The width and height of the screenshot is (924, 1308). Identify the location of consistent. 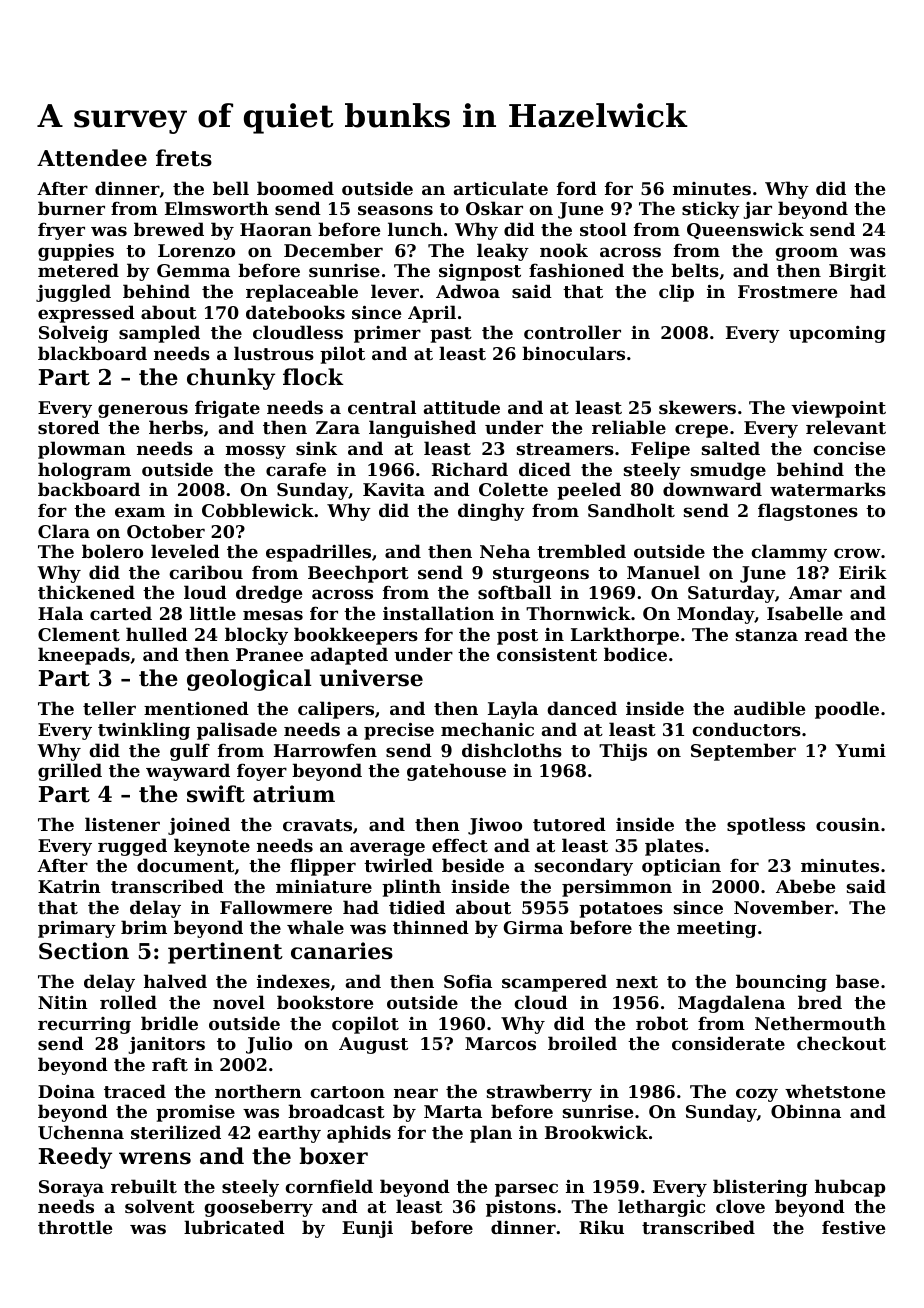
(547, 654).
